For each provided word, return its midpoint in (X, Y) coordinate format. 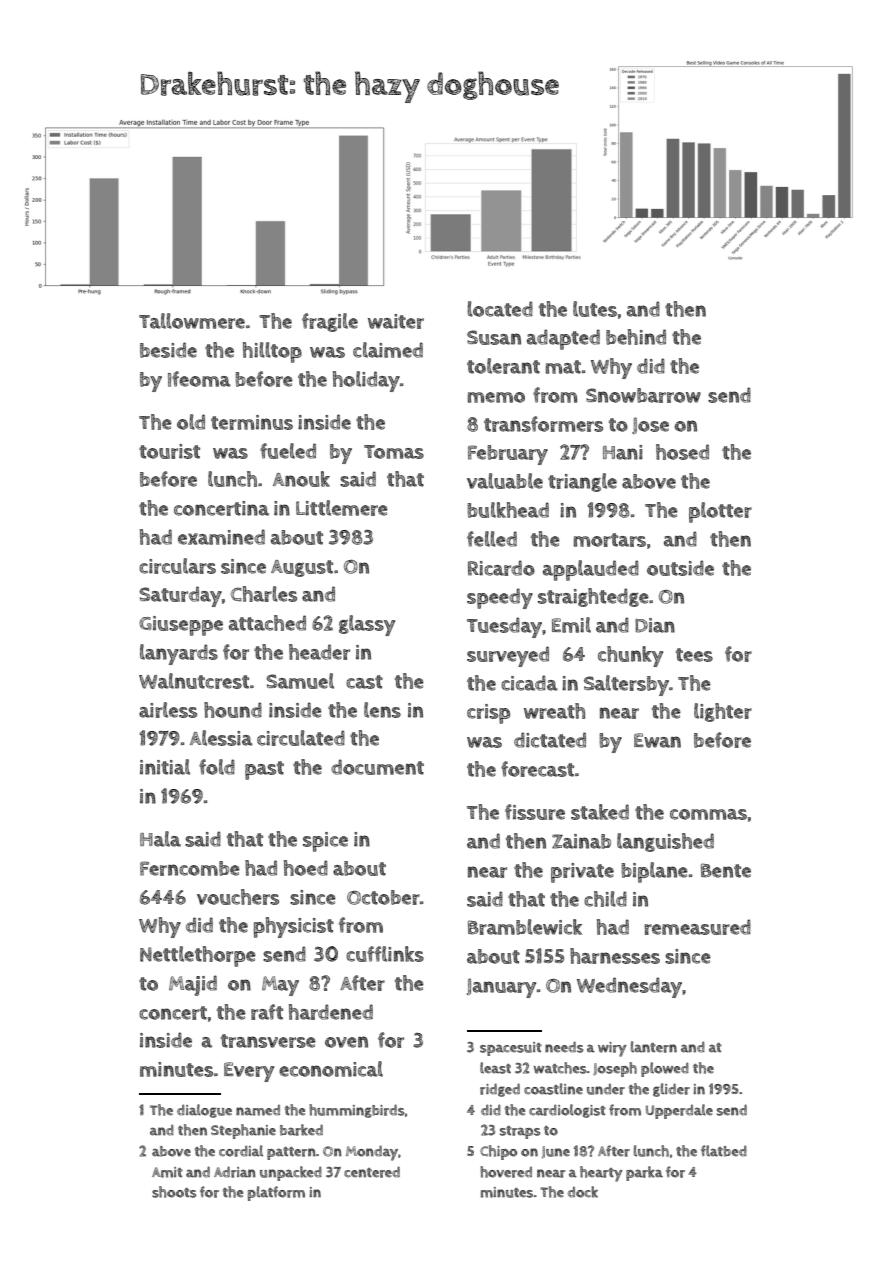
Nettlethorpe (198, 956)
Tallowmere (192, 321)
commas (708, 814)
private (582, 873)
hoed (306, 868)
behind (636, 337)
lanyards (179, 654)
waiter (396, 321)
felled (492, 539)
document (377, 767)
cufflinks (385, 954)
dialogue (204, 1111)
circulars (177, 566)
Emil (571, 625)
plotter (720, 512)
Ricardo (501, 568)
